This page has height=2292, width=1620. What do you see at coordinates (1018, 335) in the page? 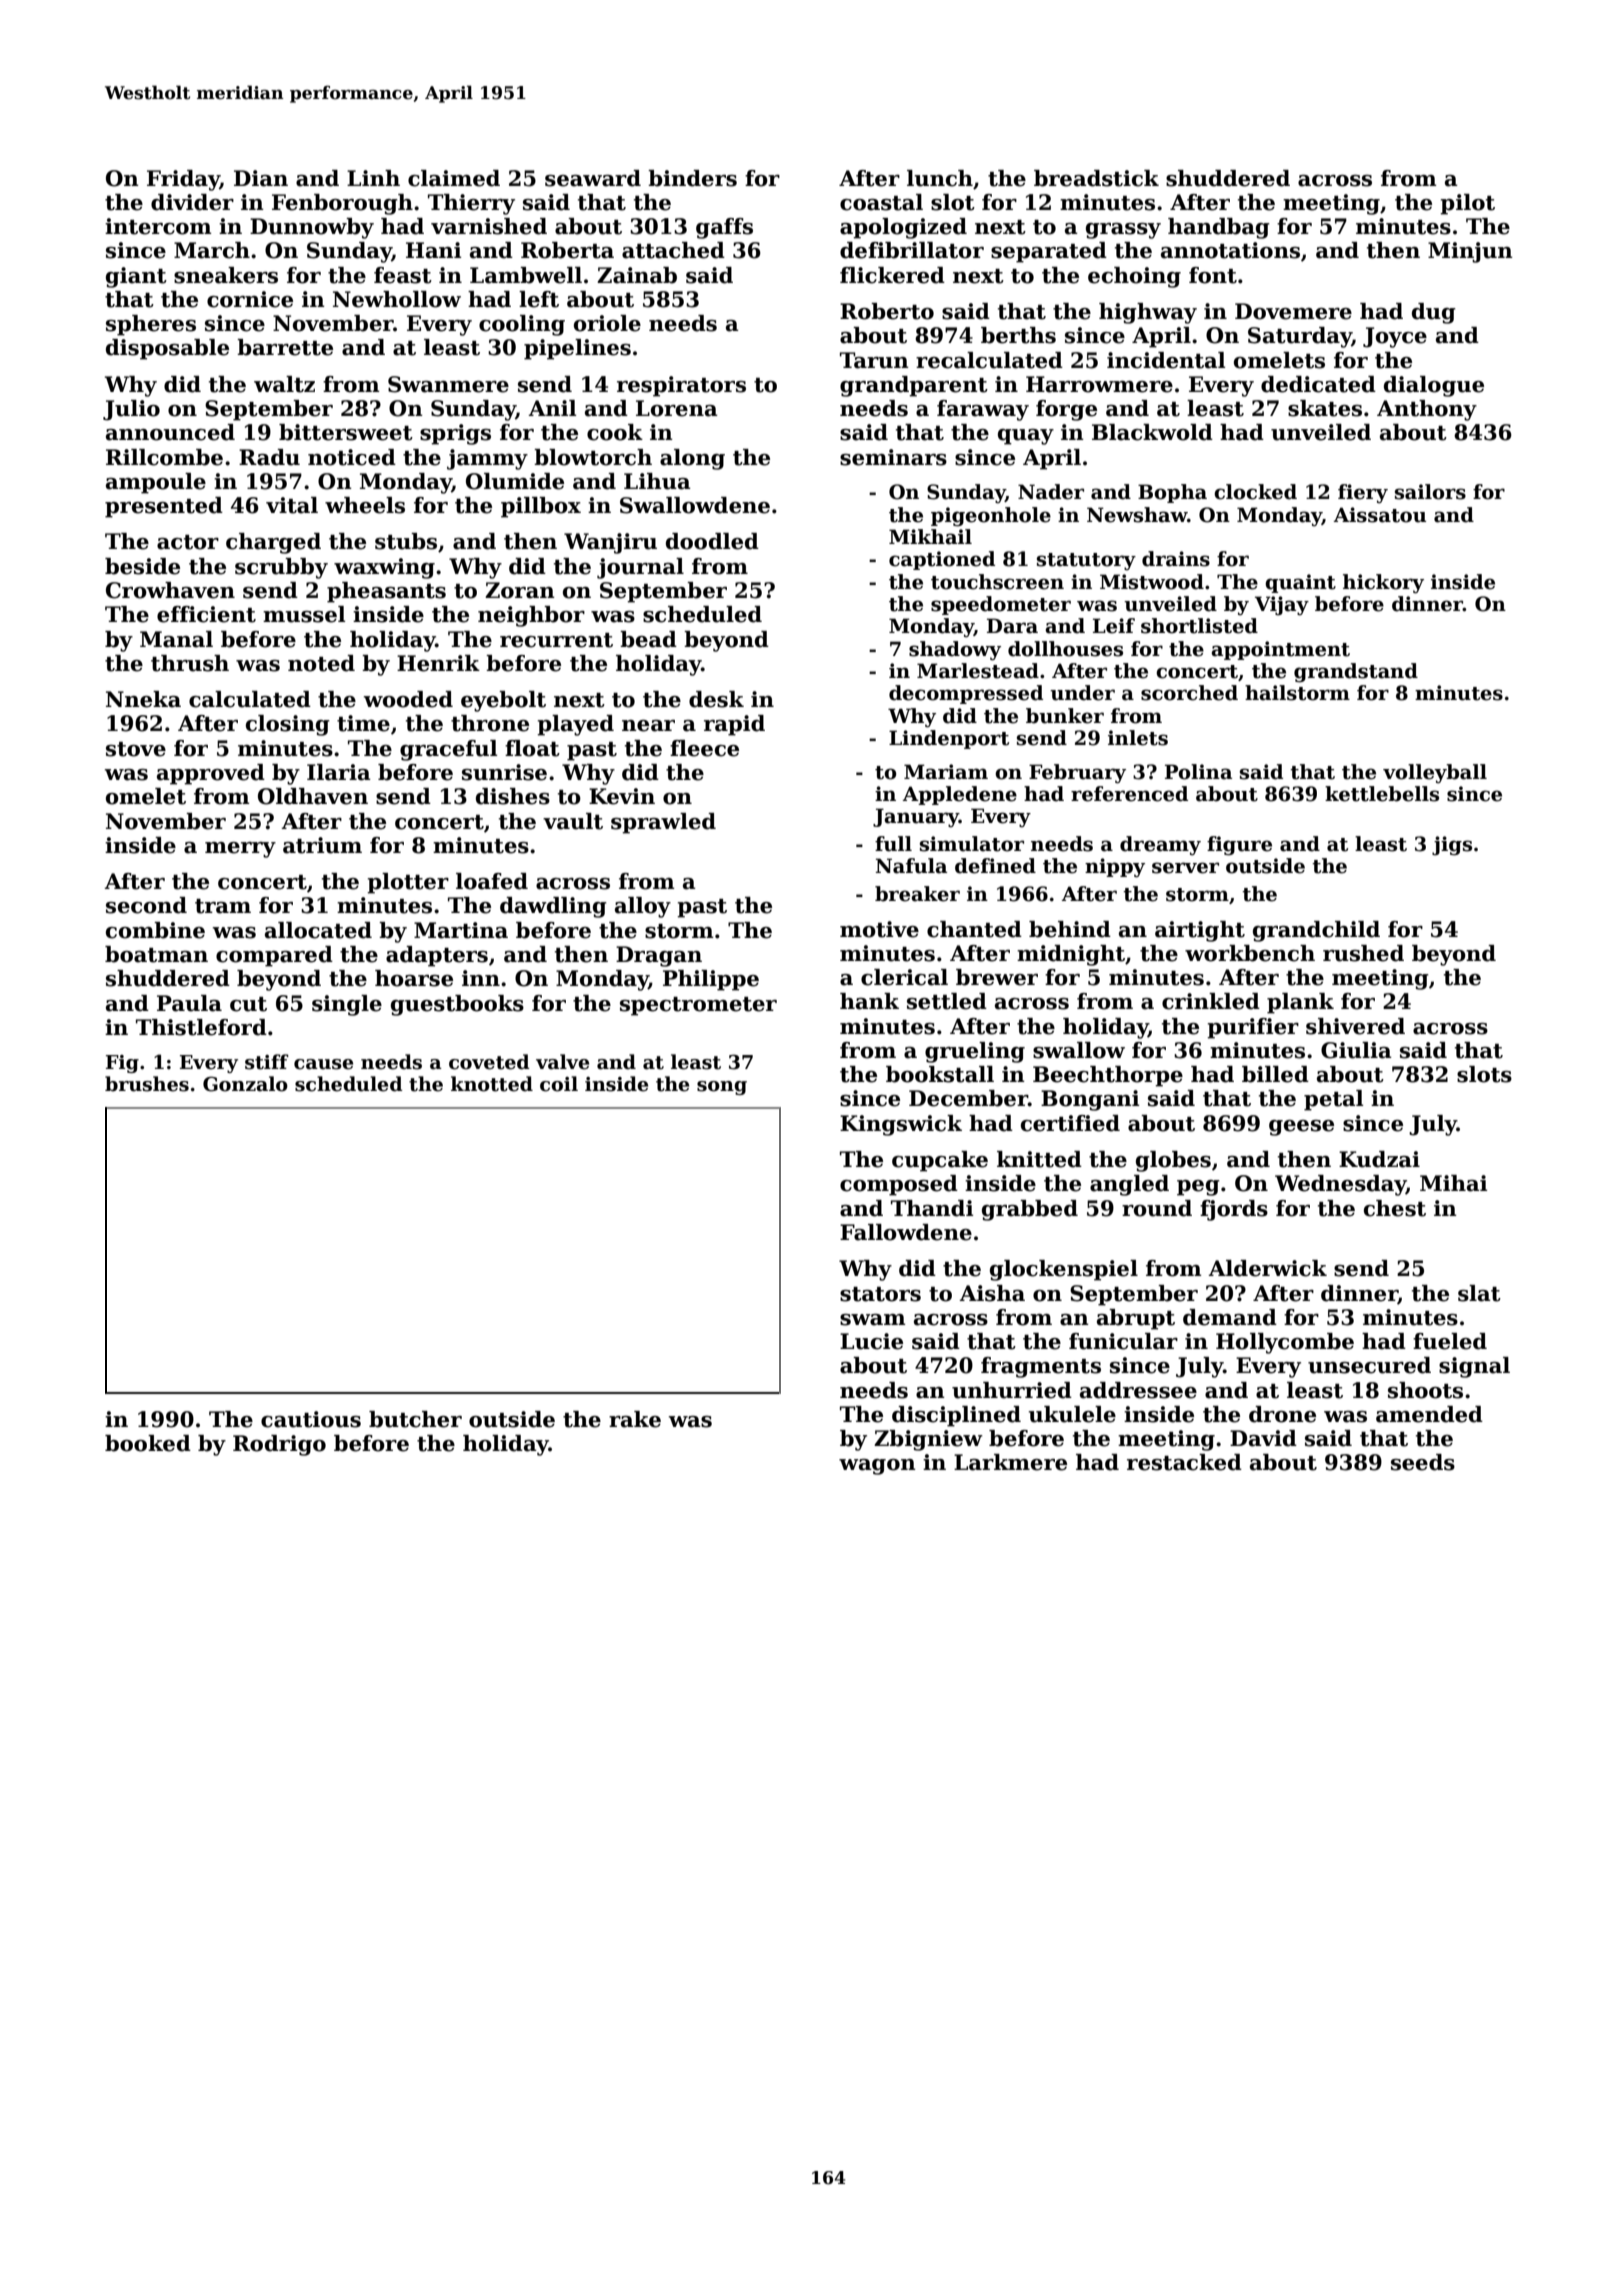
I see `berths` at bounding box center [1018, 335].
